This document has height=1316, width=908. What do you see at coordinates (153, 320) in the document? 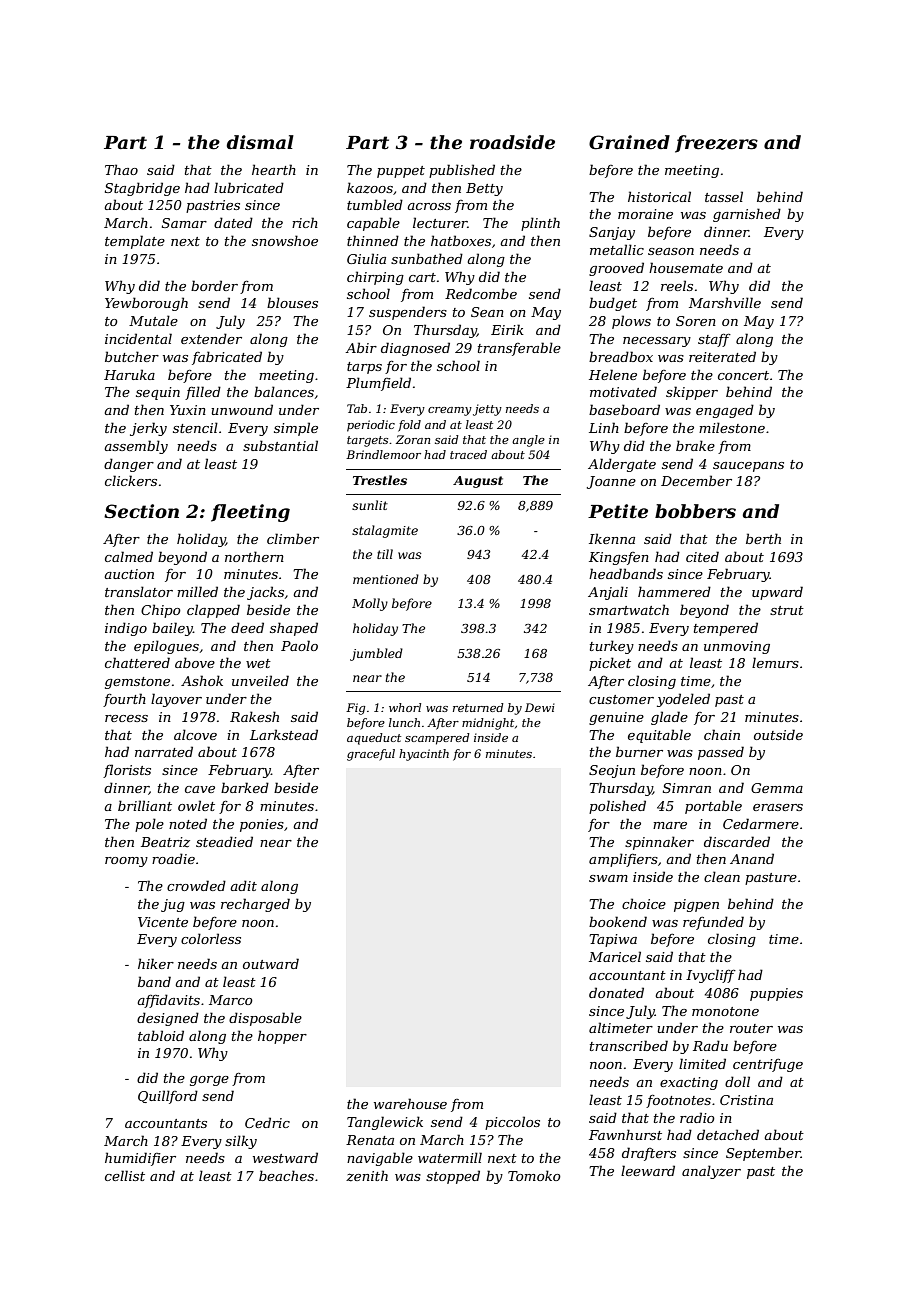
I see `Mutale` at bounding box center [153, 320].
